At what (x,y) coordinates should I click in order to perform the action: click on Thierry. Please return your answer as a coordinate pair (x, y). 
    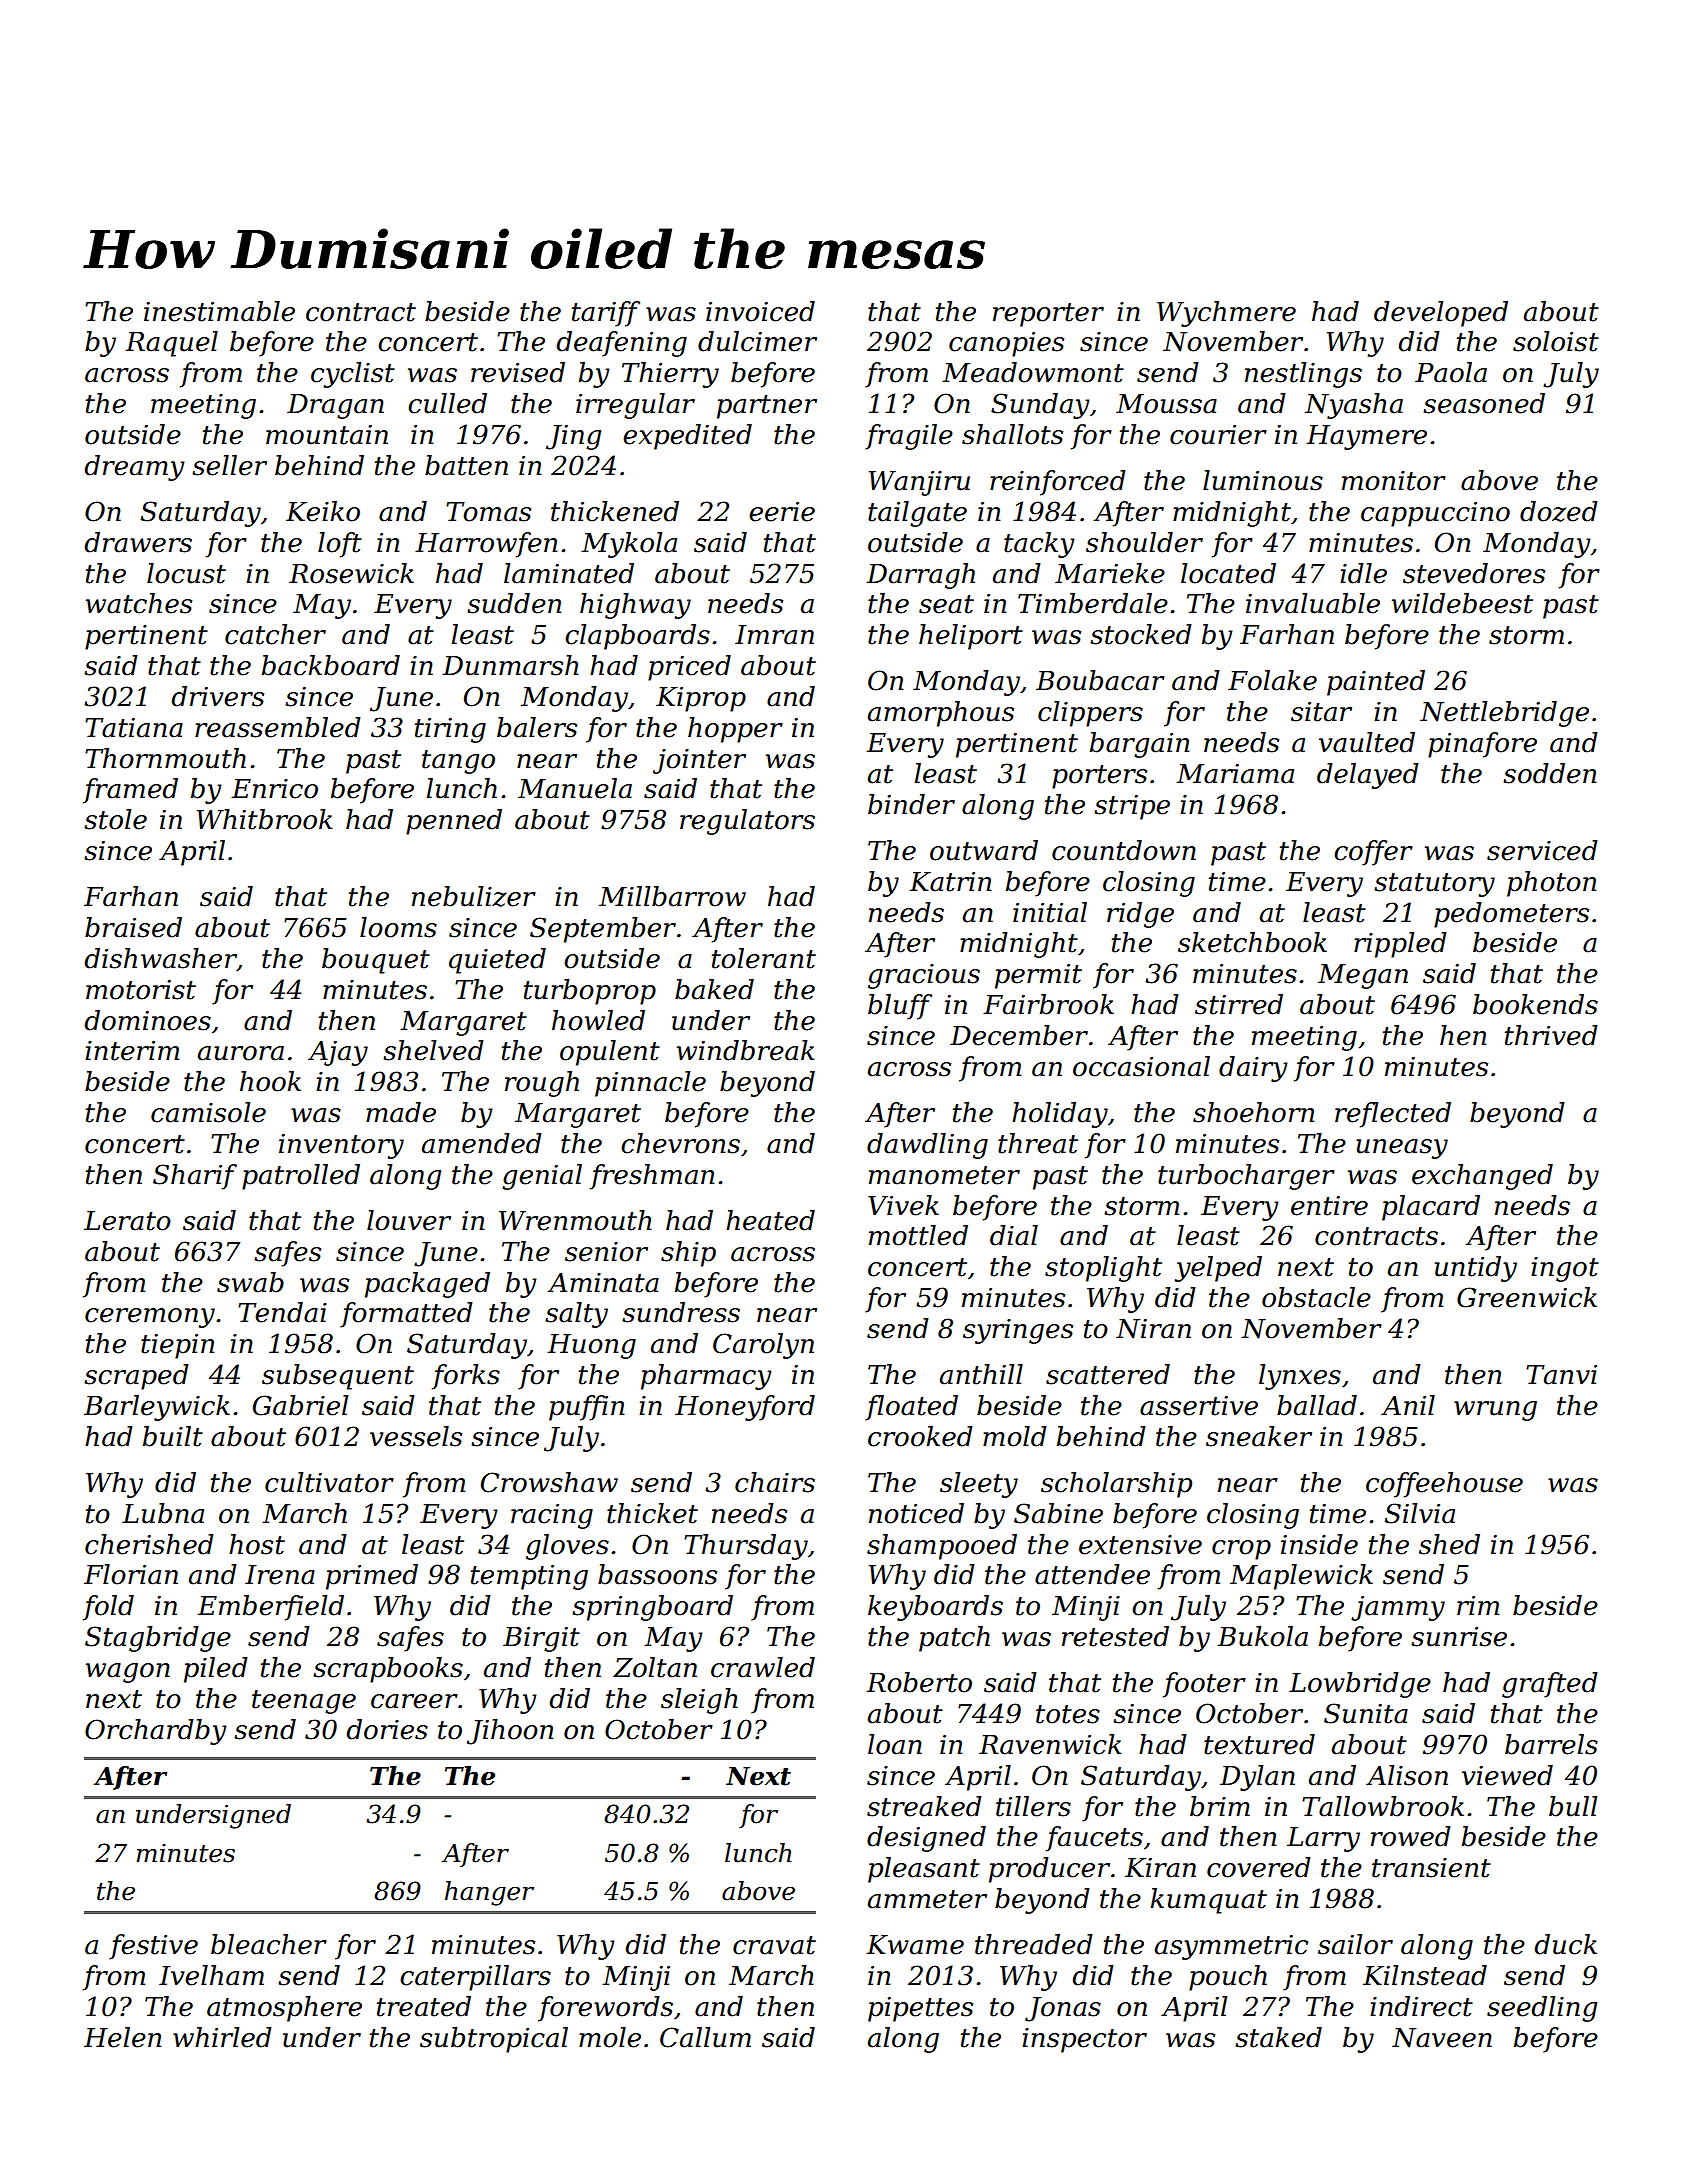
    Looking at the image, I should click on (670, 375).
